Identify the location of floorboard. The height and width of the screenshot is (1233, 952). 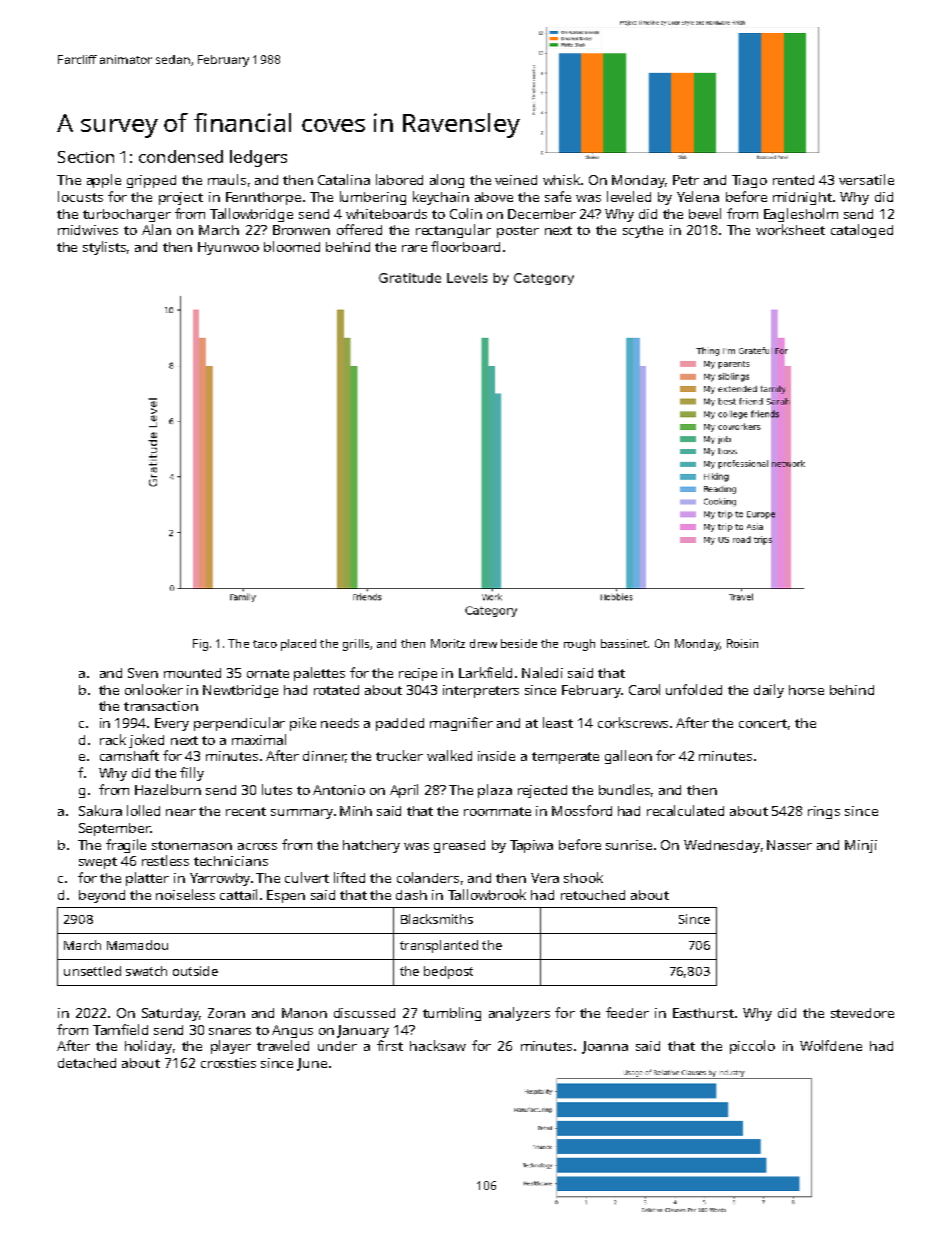
(465, 246).
